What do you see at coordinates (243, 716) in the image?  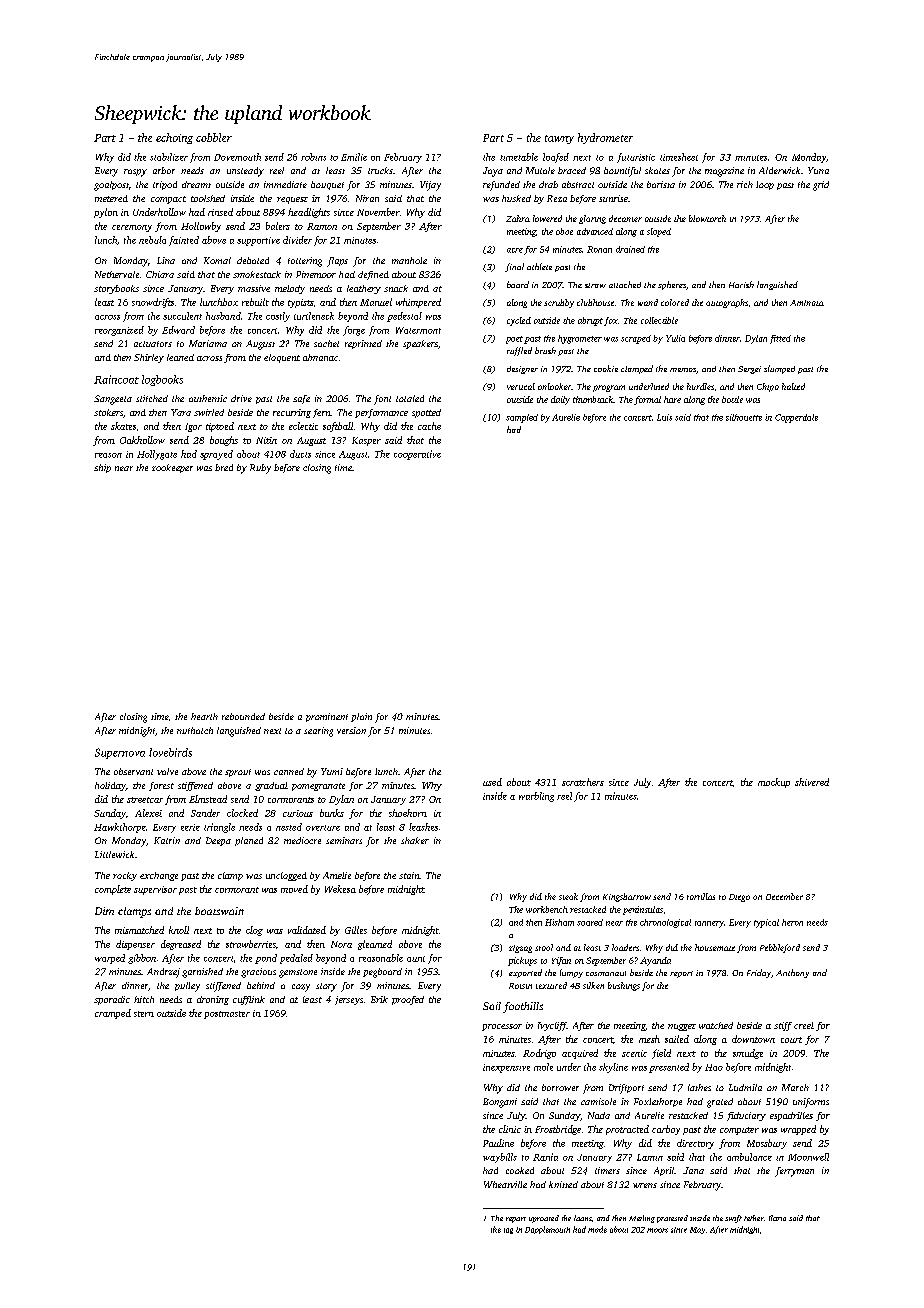 I see `rebounded` at bounding box center [243, 716].
